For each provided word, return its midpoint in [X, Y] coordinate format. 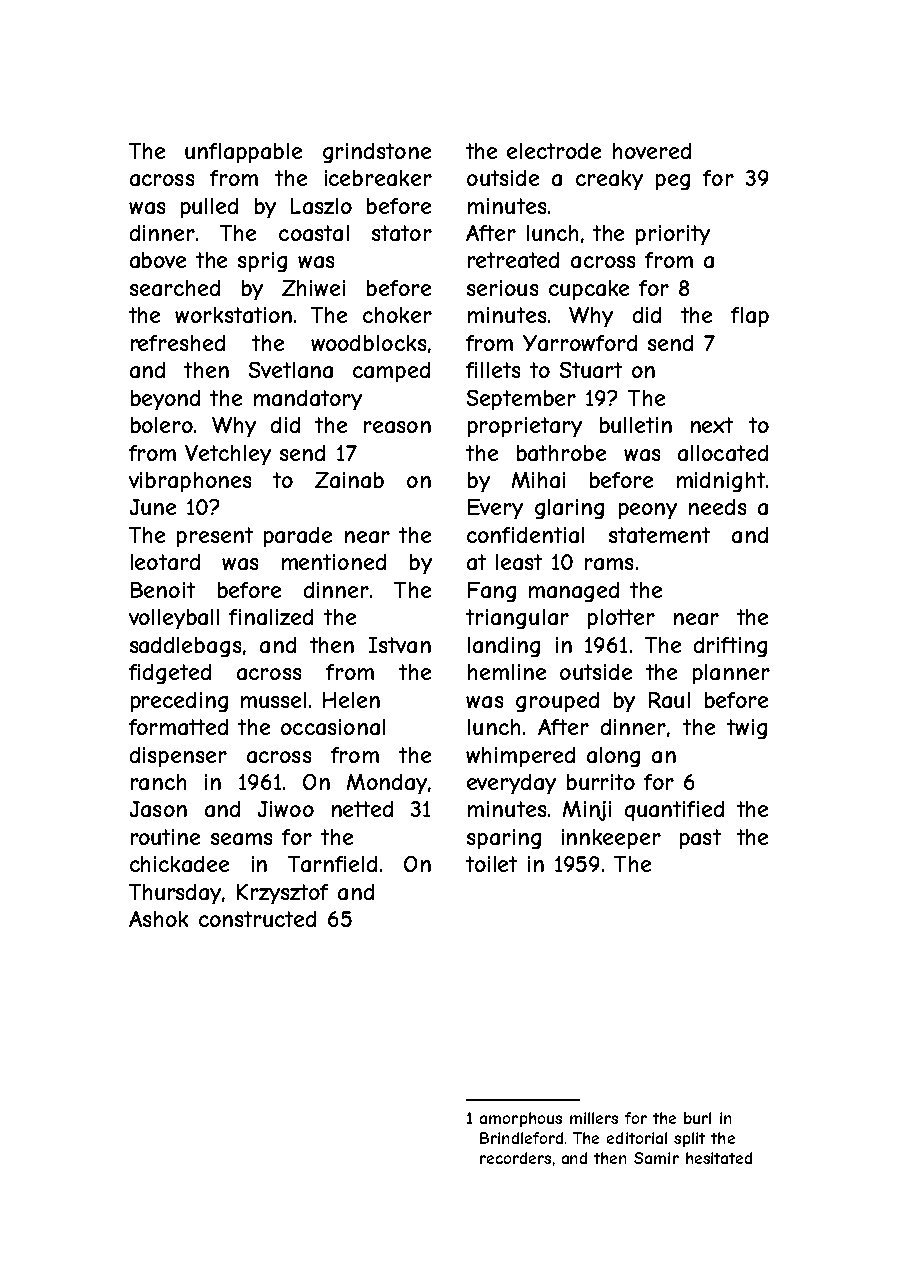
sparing [504, 839]
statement [659, 535]
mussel [273, 700]
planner [731, 674]
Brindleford [521, 1138]
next [712, 425]
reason [397, 427]
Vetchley [228, 455]
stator [402, 233]
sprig [262, 262]
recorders [515, 1158]
